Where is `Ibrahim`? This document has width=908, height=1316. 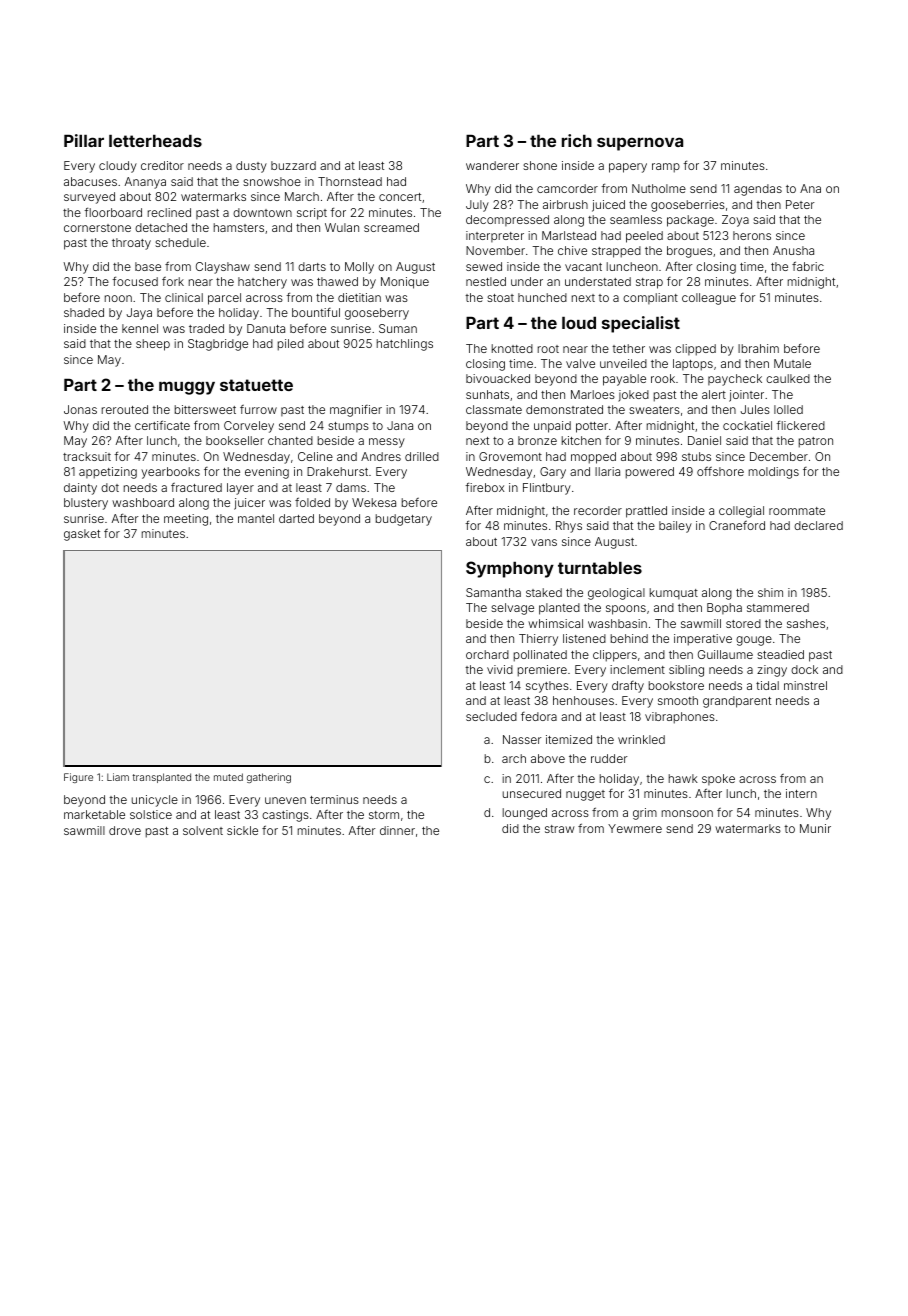
Ibrahim is located at coordinates (758, 348).
